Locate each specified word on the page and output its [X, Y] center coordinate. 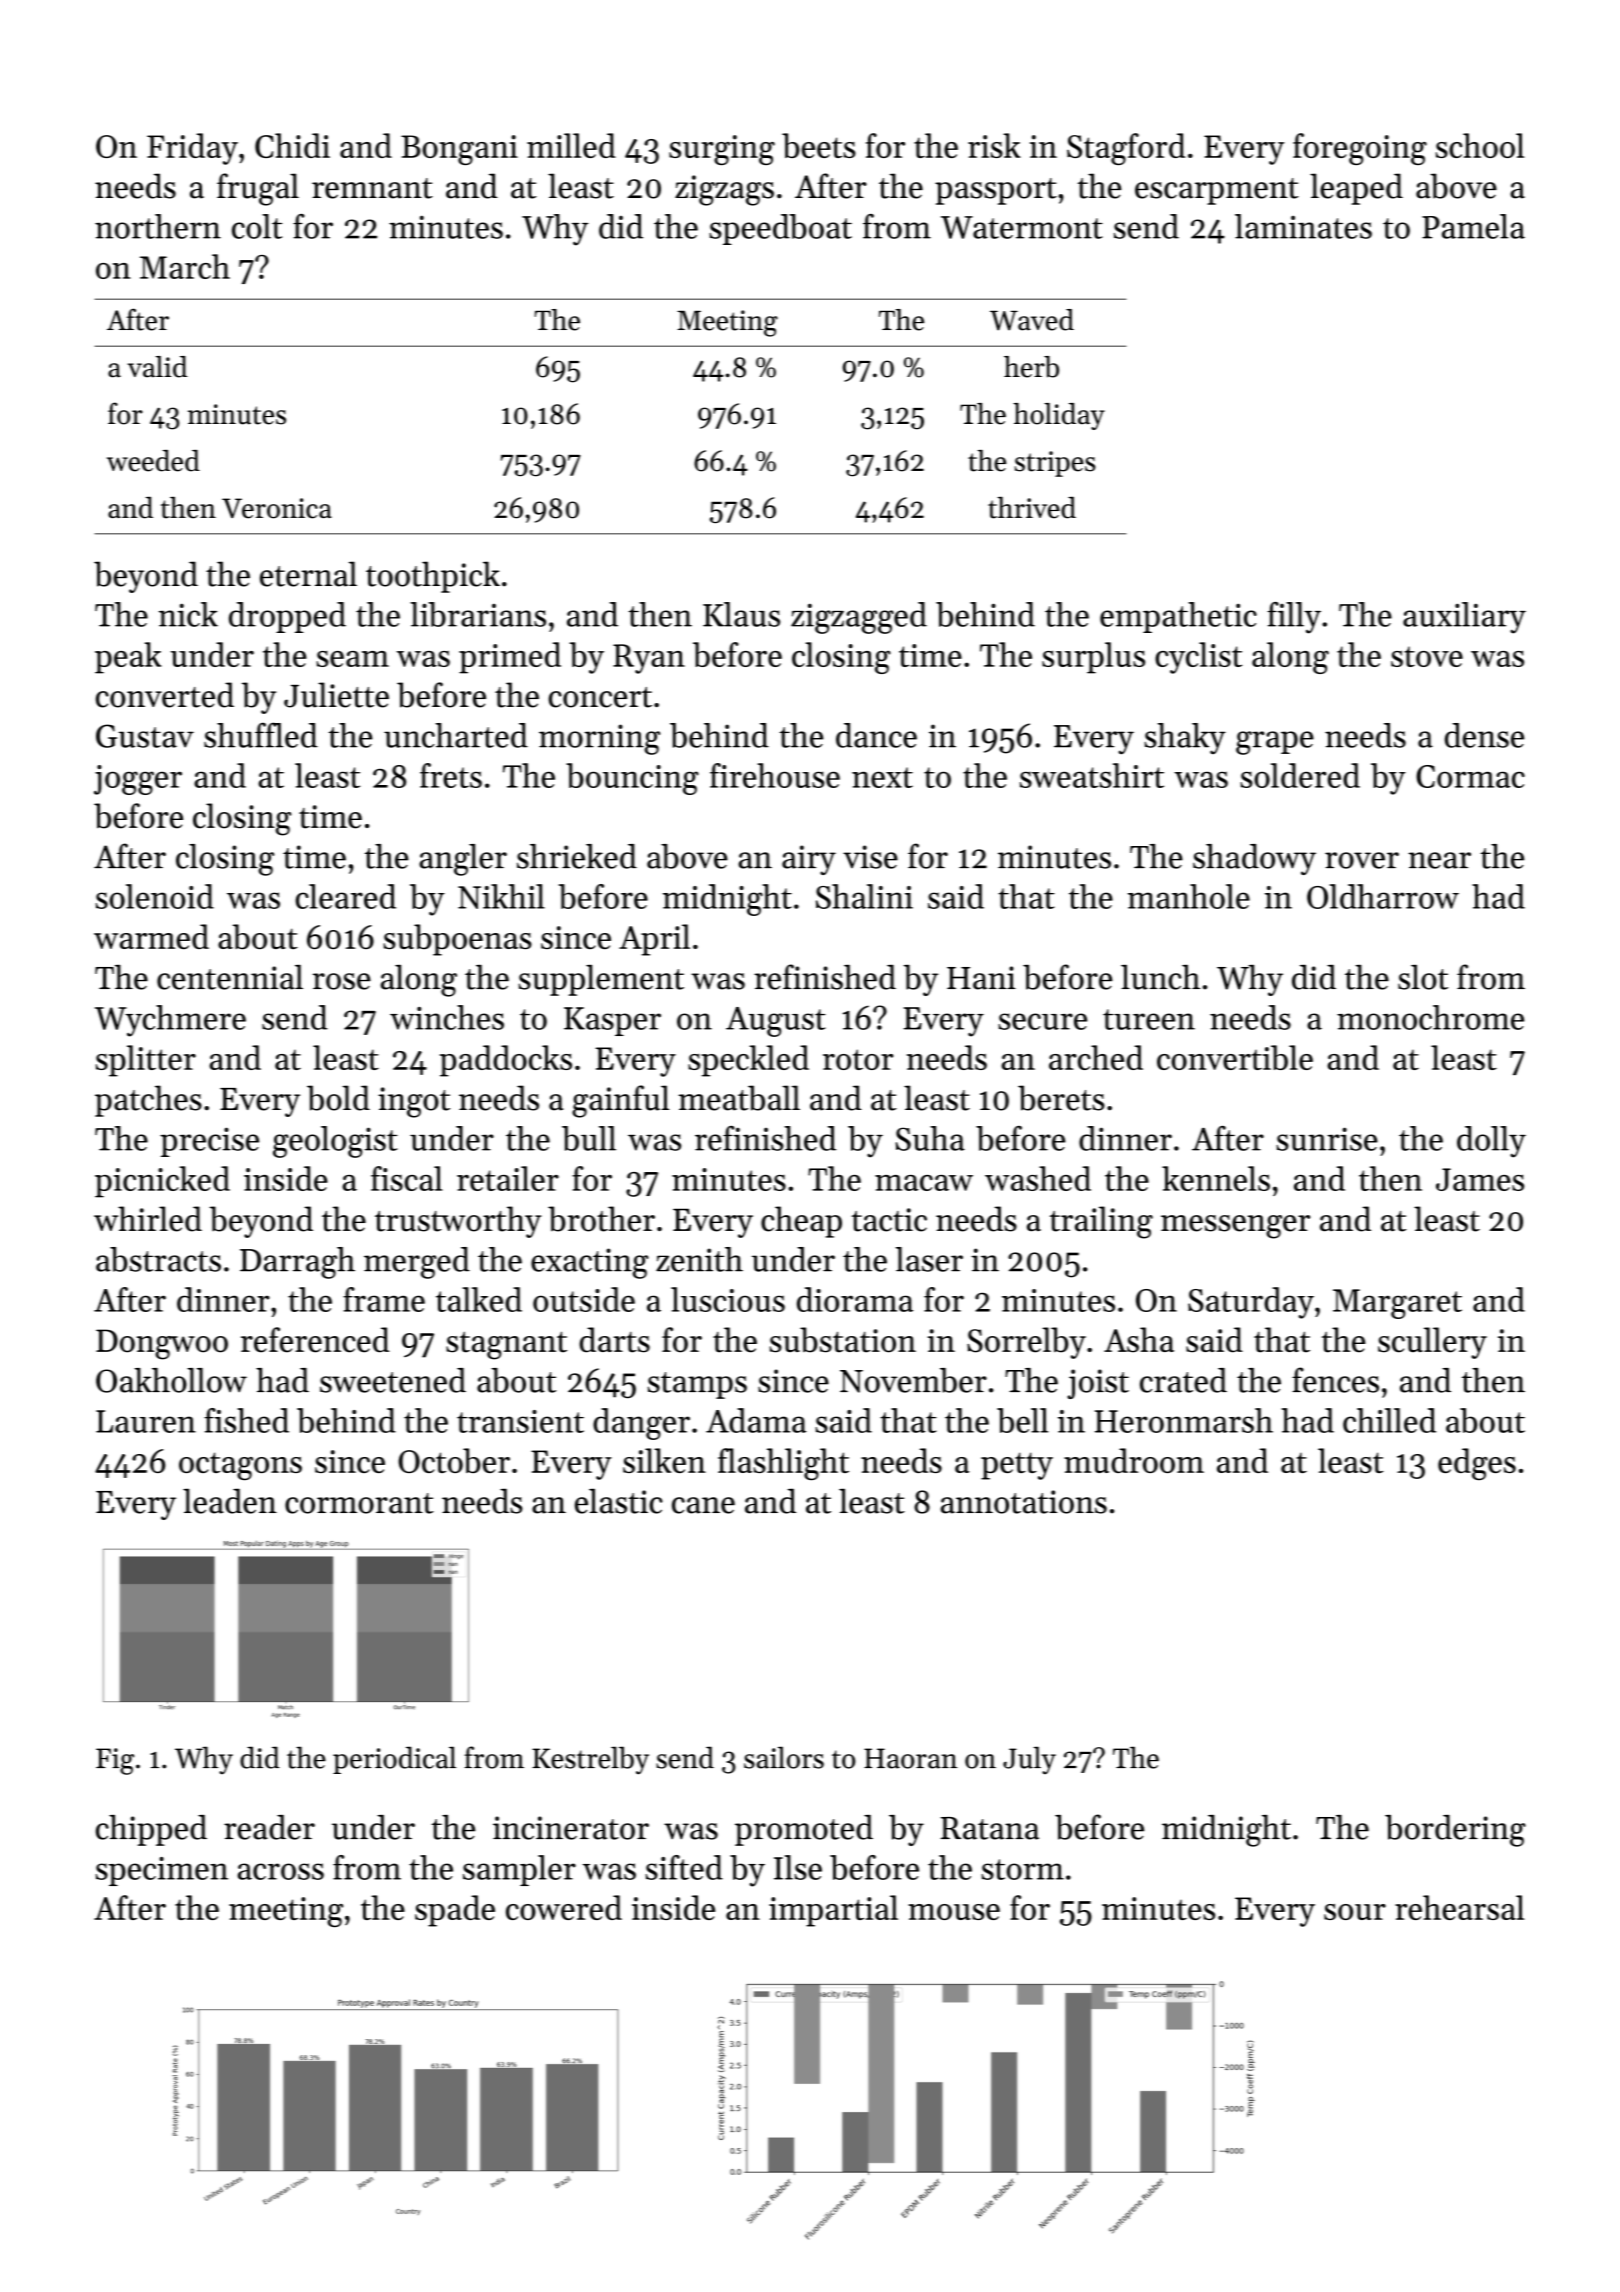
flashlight [783, 1464]
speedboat [780, 229]
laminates [1303, 226]
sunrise [1327, 1139]
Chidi [292, 145]
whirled [148, 1219]
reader [269, 1827]
